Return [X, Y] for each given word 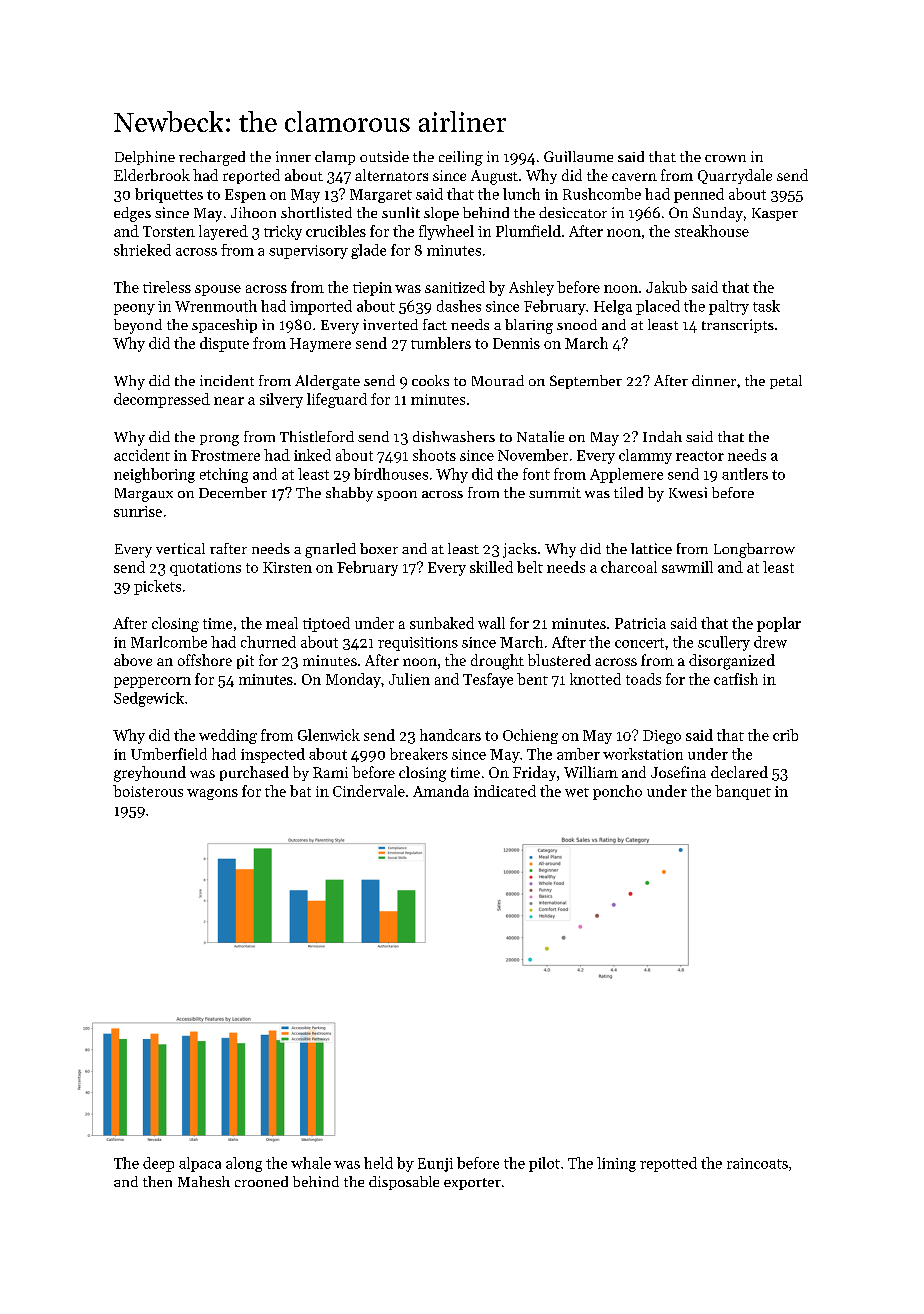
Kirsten [287, 567]
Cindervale [369, 791]
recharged [212, 158]
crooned [261, 1181]
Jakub [666, 287]
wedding [228, 736]
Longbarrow [754, 550]
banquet [743, 792]
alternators [391, 175]
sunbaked [442, 623]
